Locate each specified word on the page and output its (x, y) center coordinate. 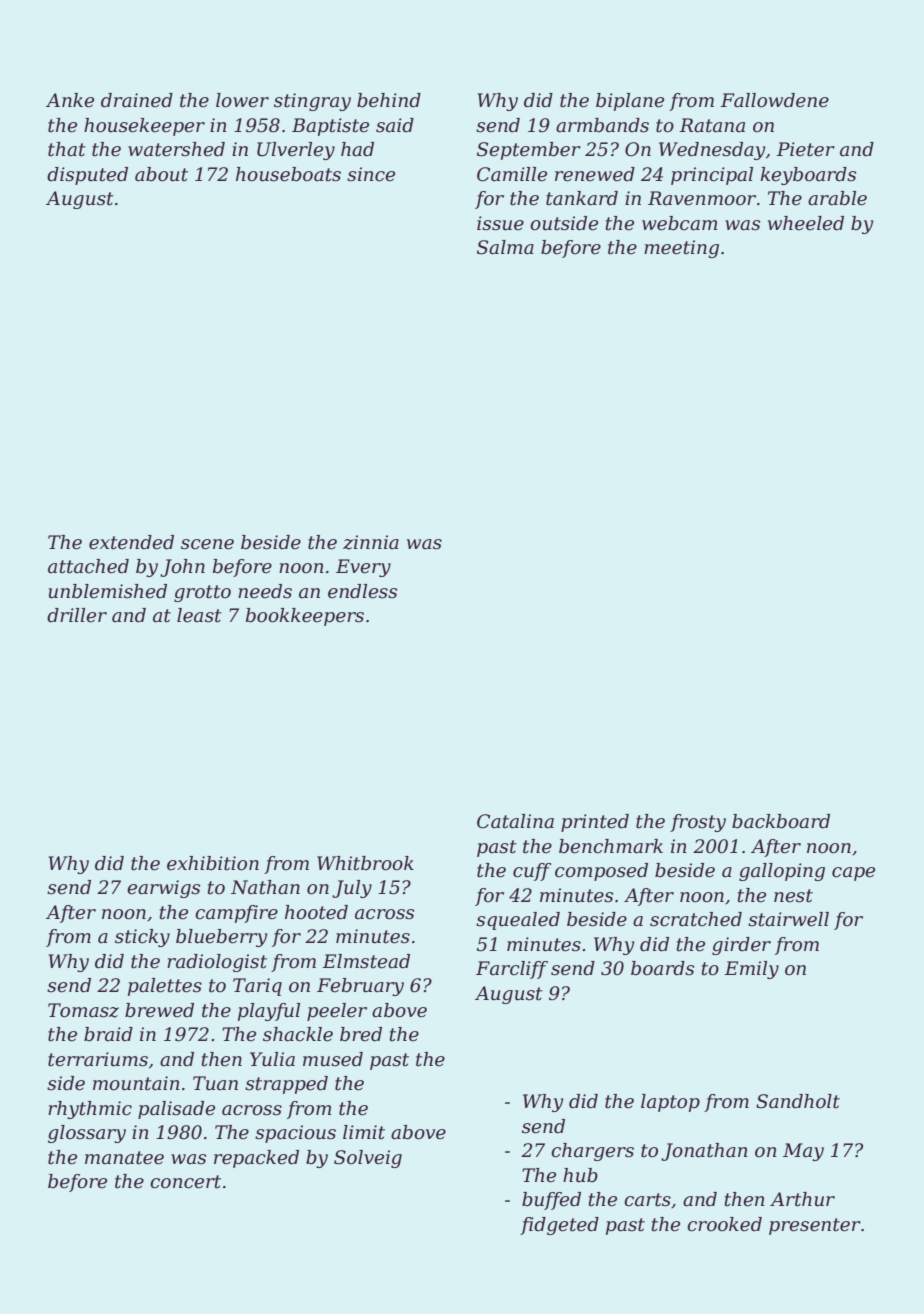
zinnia (371, 542)
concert (185, 1182)
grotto (202, 593)
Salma (505, 247)
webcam (680, 223)
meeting (681, 249)
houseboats (288, 174)
